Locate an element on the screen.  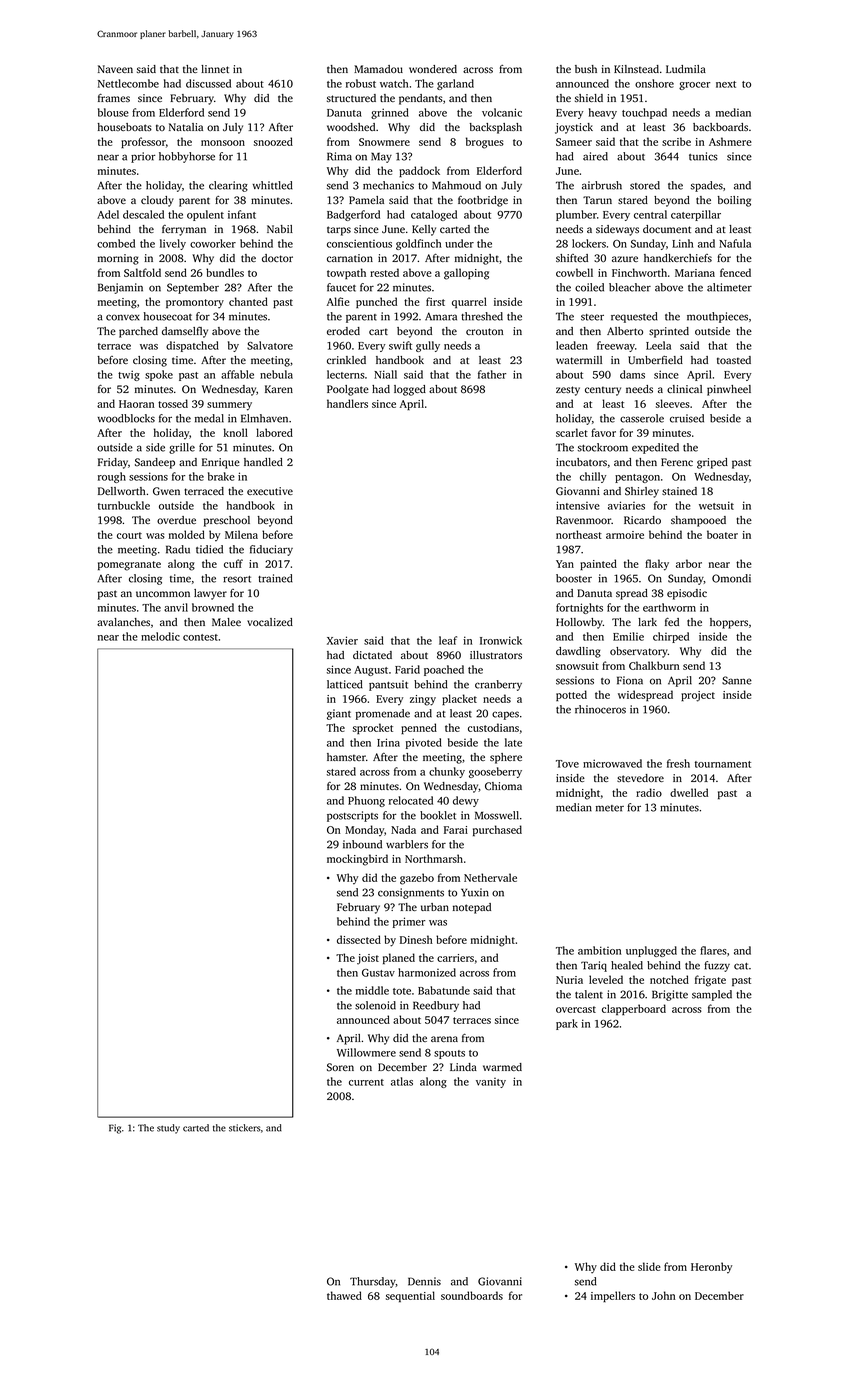
Fig is located at coordinates (115, 1129).
